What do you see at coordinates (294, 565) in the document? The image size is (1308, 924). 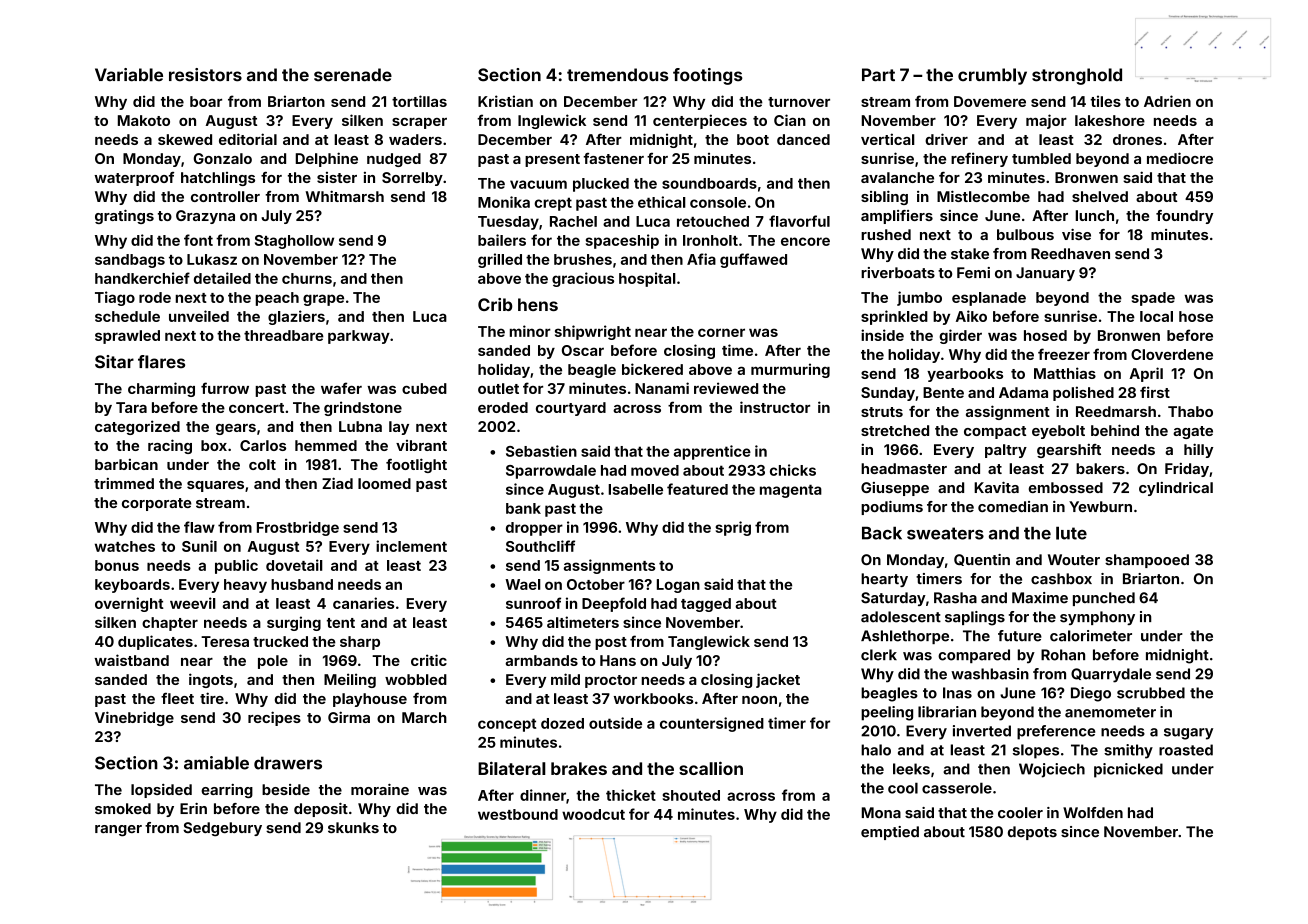 I see `dovetail` at bounding box center [294, 565].
